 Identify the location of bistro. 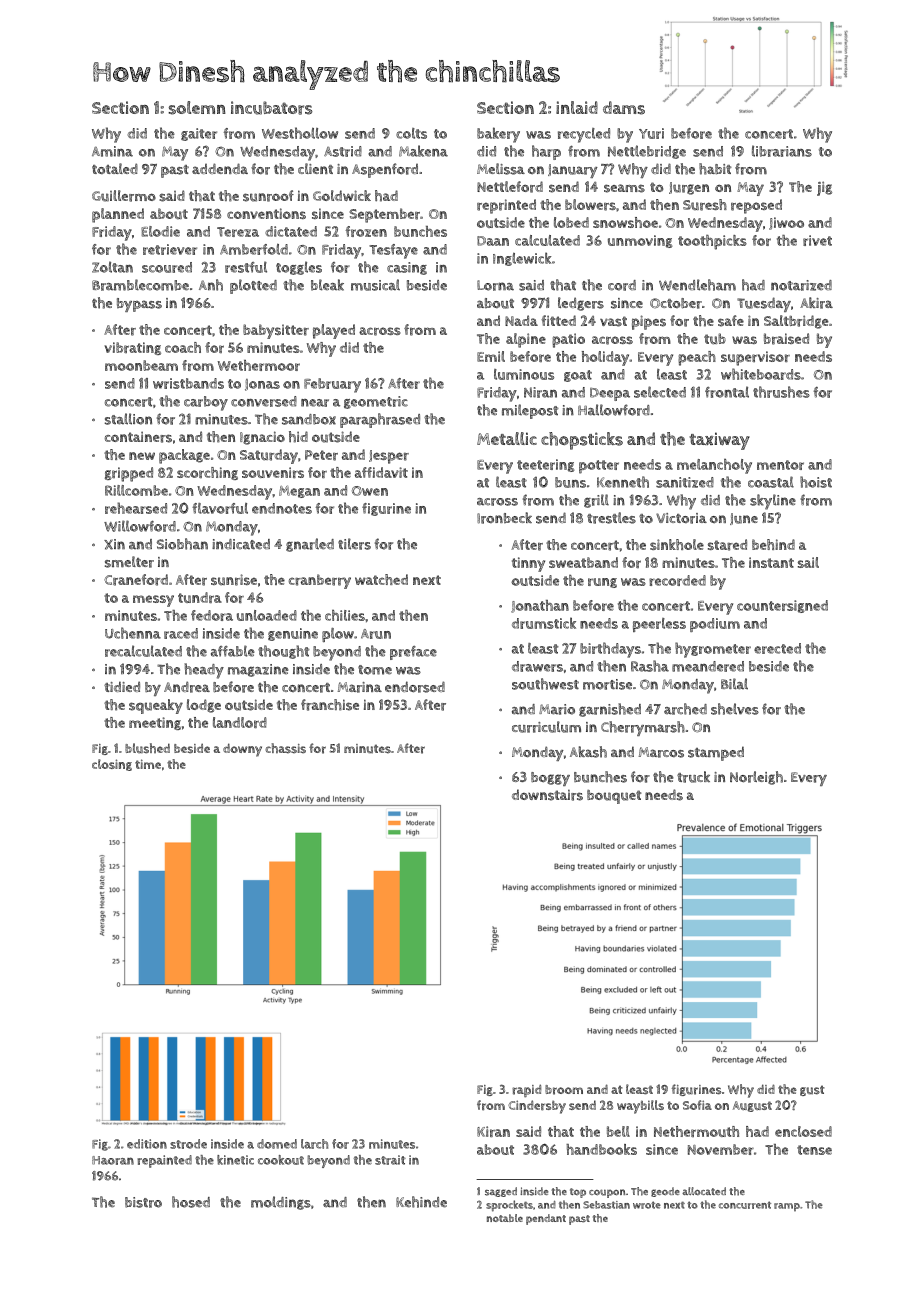
(143, 1202).
